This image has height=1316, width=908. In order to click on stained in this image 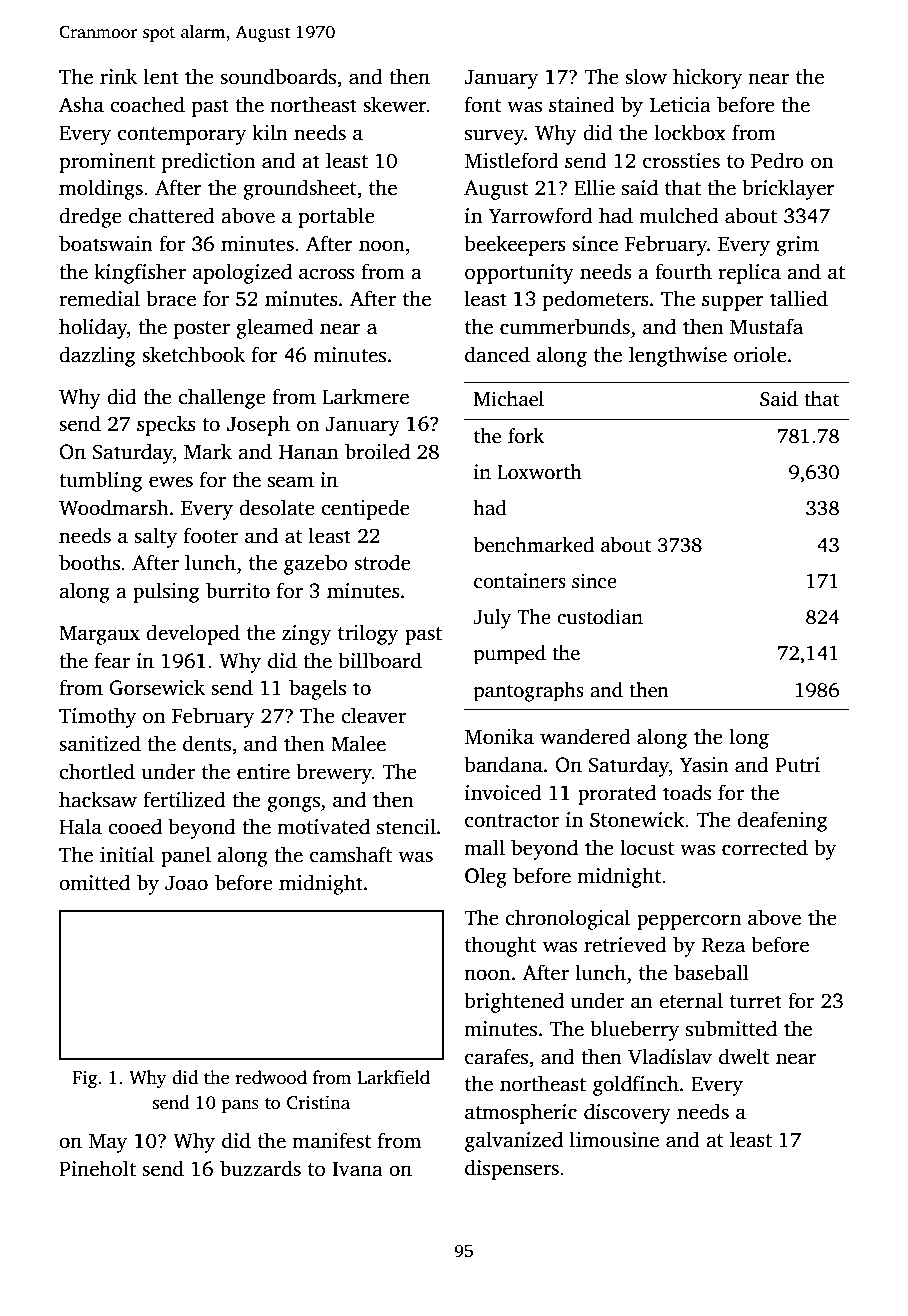, I will do `click(582, 104)`.
